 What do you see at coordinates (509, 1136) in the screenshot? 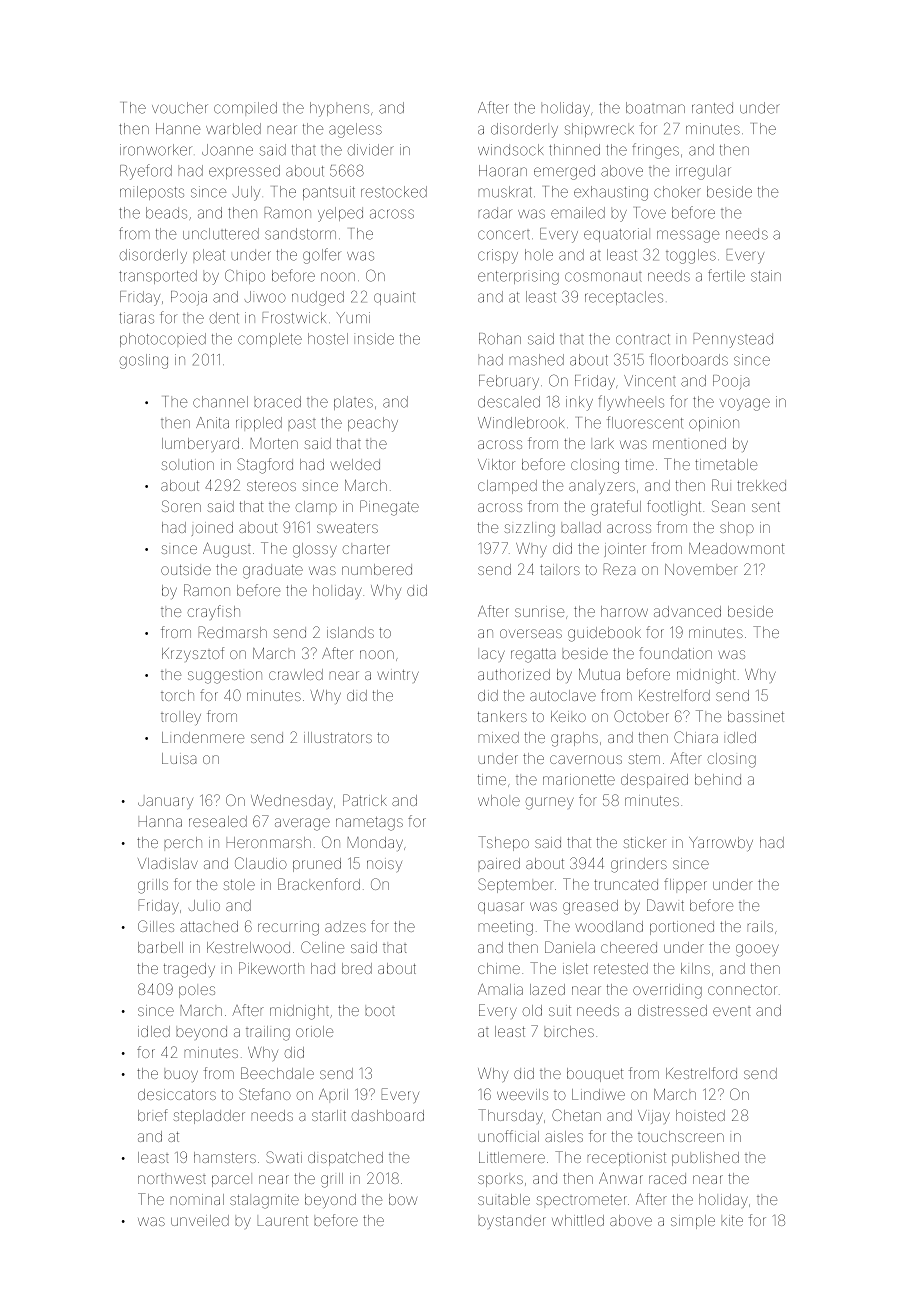
I see `unofficial` at bounding box center [509, 1136].
